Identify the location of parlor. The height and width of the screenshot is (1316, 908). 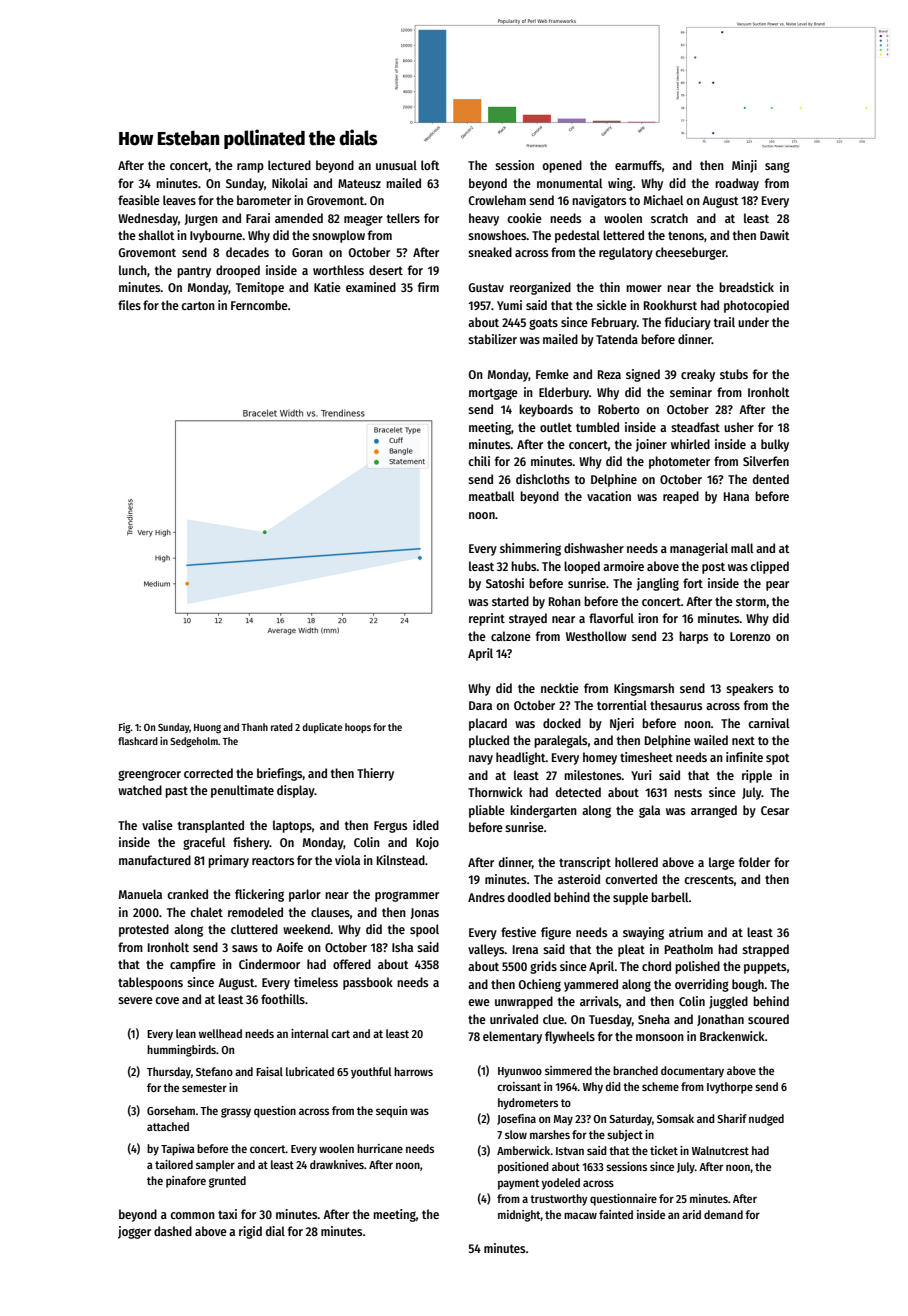
(305, 895).
